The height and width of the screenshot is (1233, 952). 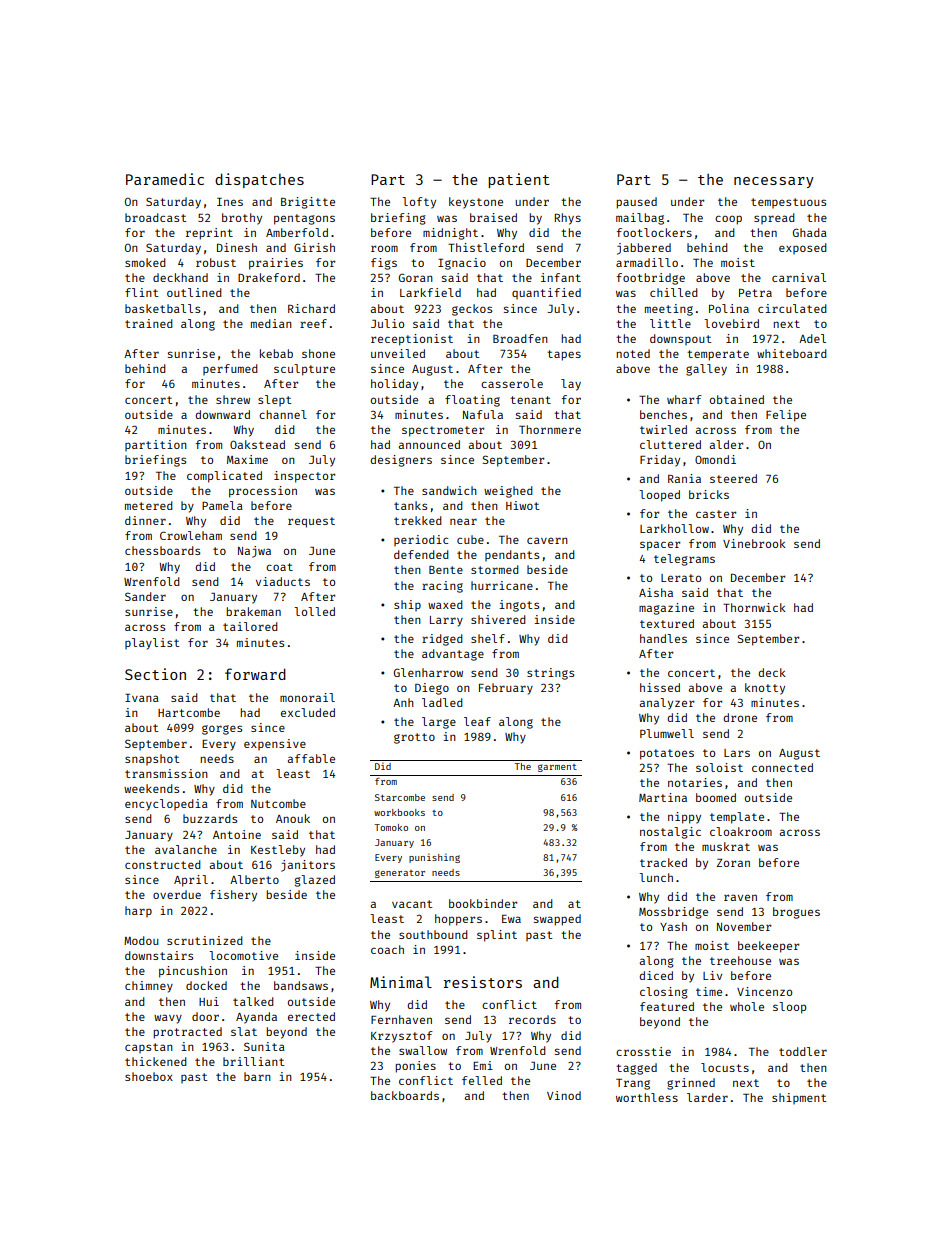 What do you see at coordinates (458, 920) in the screenshot?
I see `hoppers` at bounding box center [458, 920].
